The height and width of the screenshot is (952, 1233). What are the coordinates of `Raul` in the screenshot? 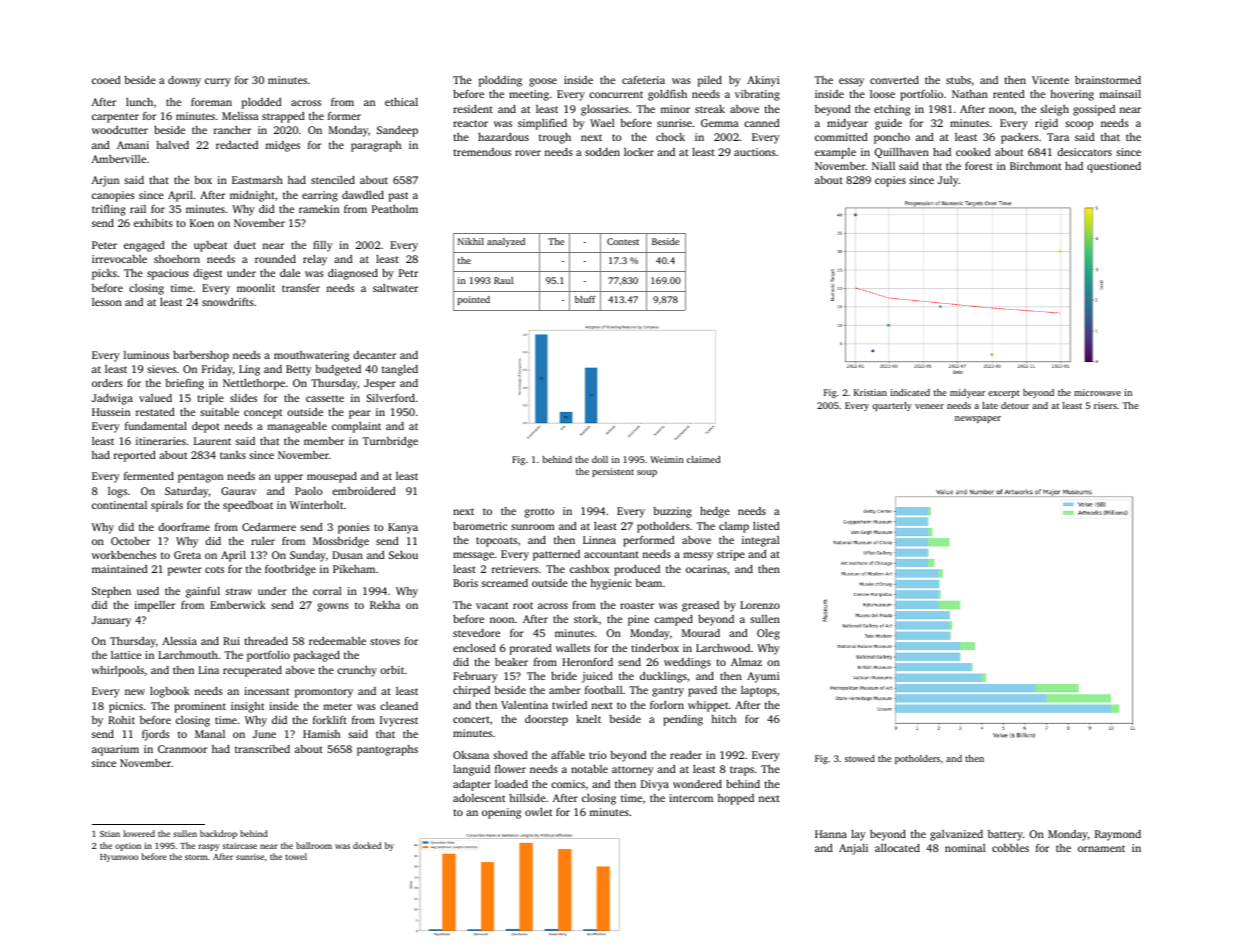 It's located at (503, 280).
